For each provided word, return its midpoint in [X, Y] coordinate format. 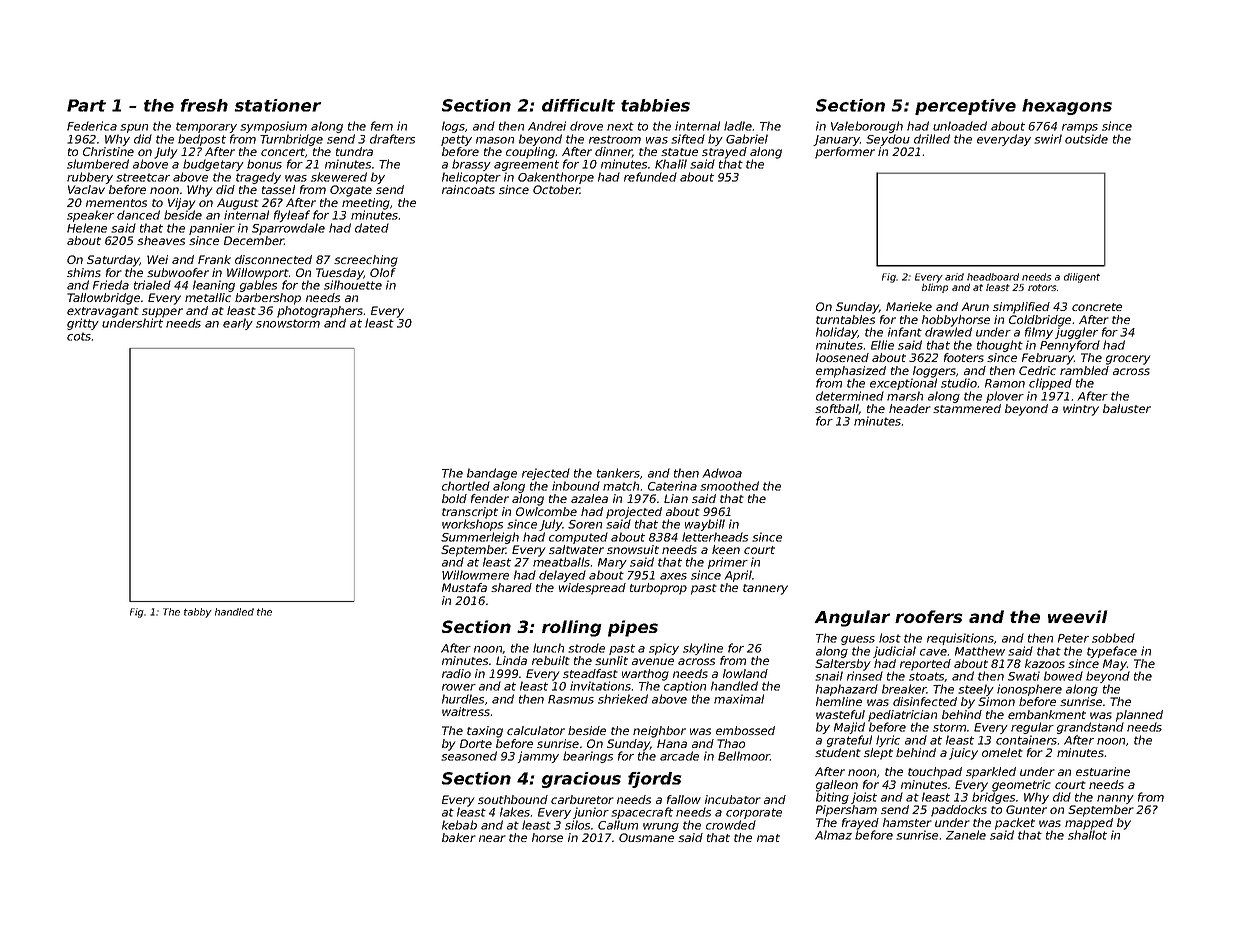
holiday [837, 333]
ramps [1080, 128]
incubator [733, 799]
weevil [1077, 616]
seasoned [469, 756]
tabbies [655, 105]
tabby [198, 613]
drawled [948, 332]
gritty [83, 324]
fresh [204, 105]
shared [511, 587]
